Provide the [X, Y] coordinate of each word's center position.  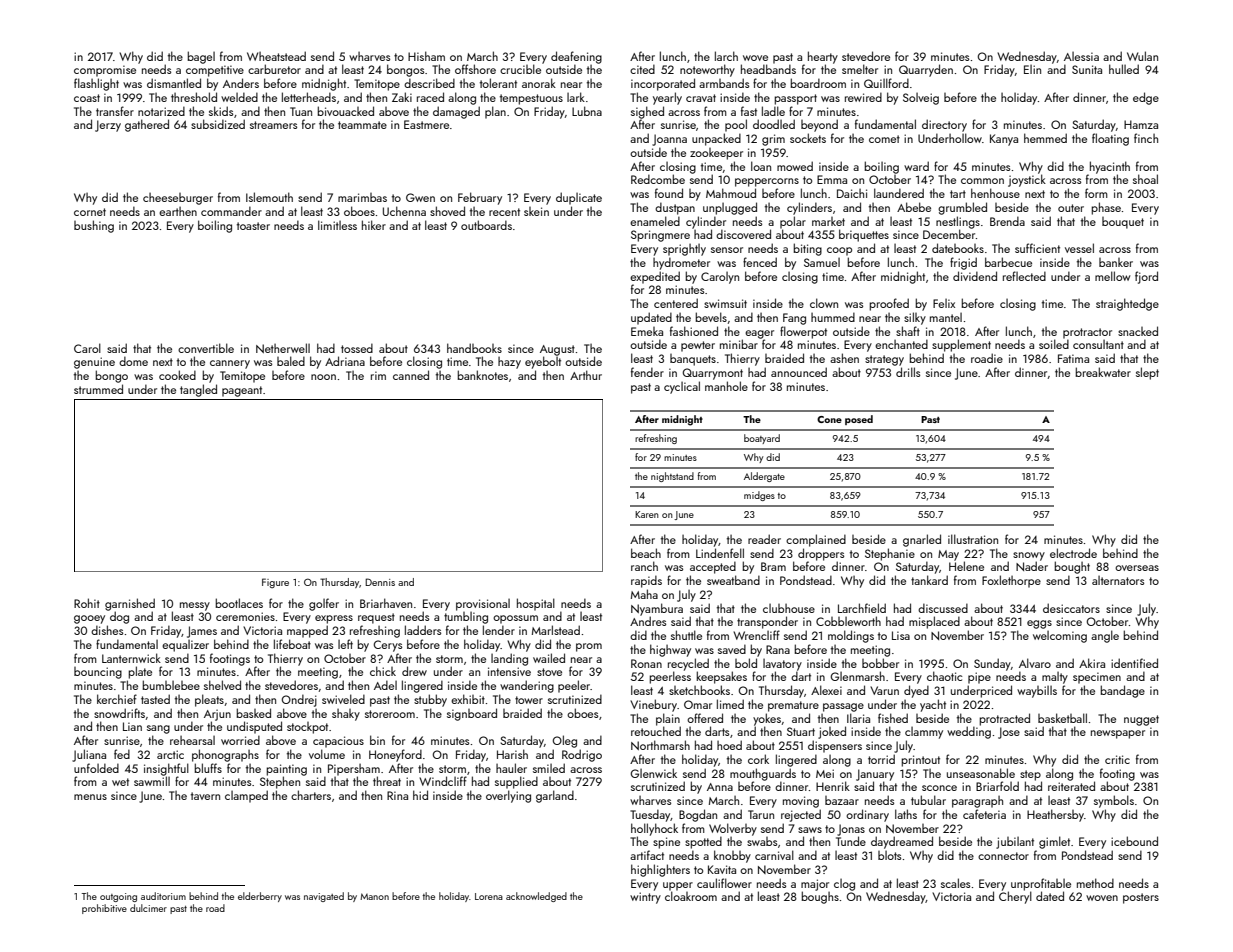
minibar [739, 344]
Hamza [1141, 124]
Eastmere [426, 124]
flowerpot [803, 332]
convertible [206, 348]
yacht [933, 705]
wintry [645, 898]
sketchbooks [699, 690]
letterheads [309, 97]
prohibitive [104, 909]
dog [119, 617]
